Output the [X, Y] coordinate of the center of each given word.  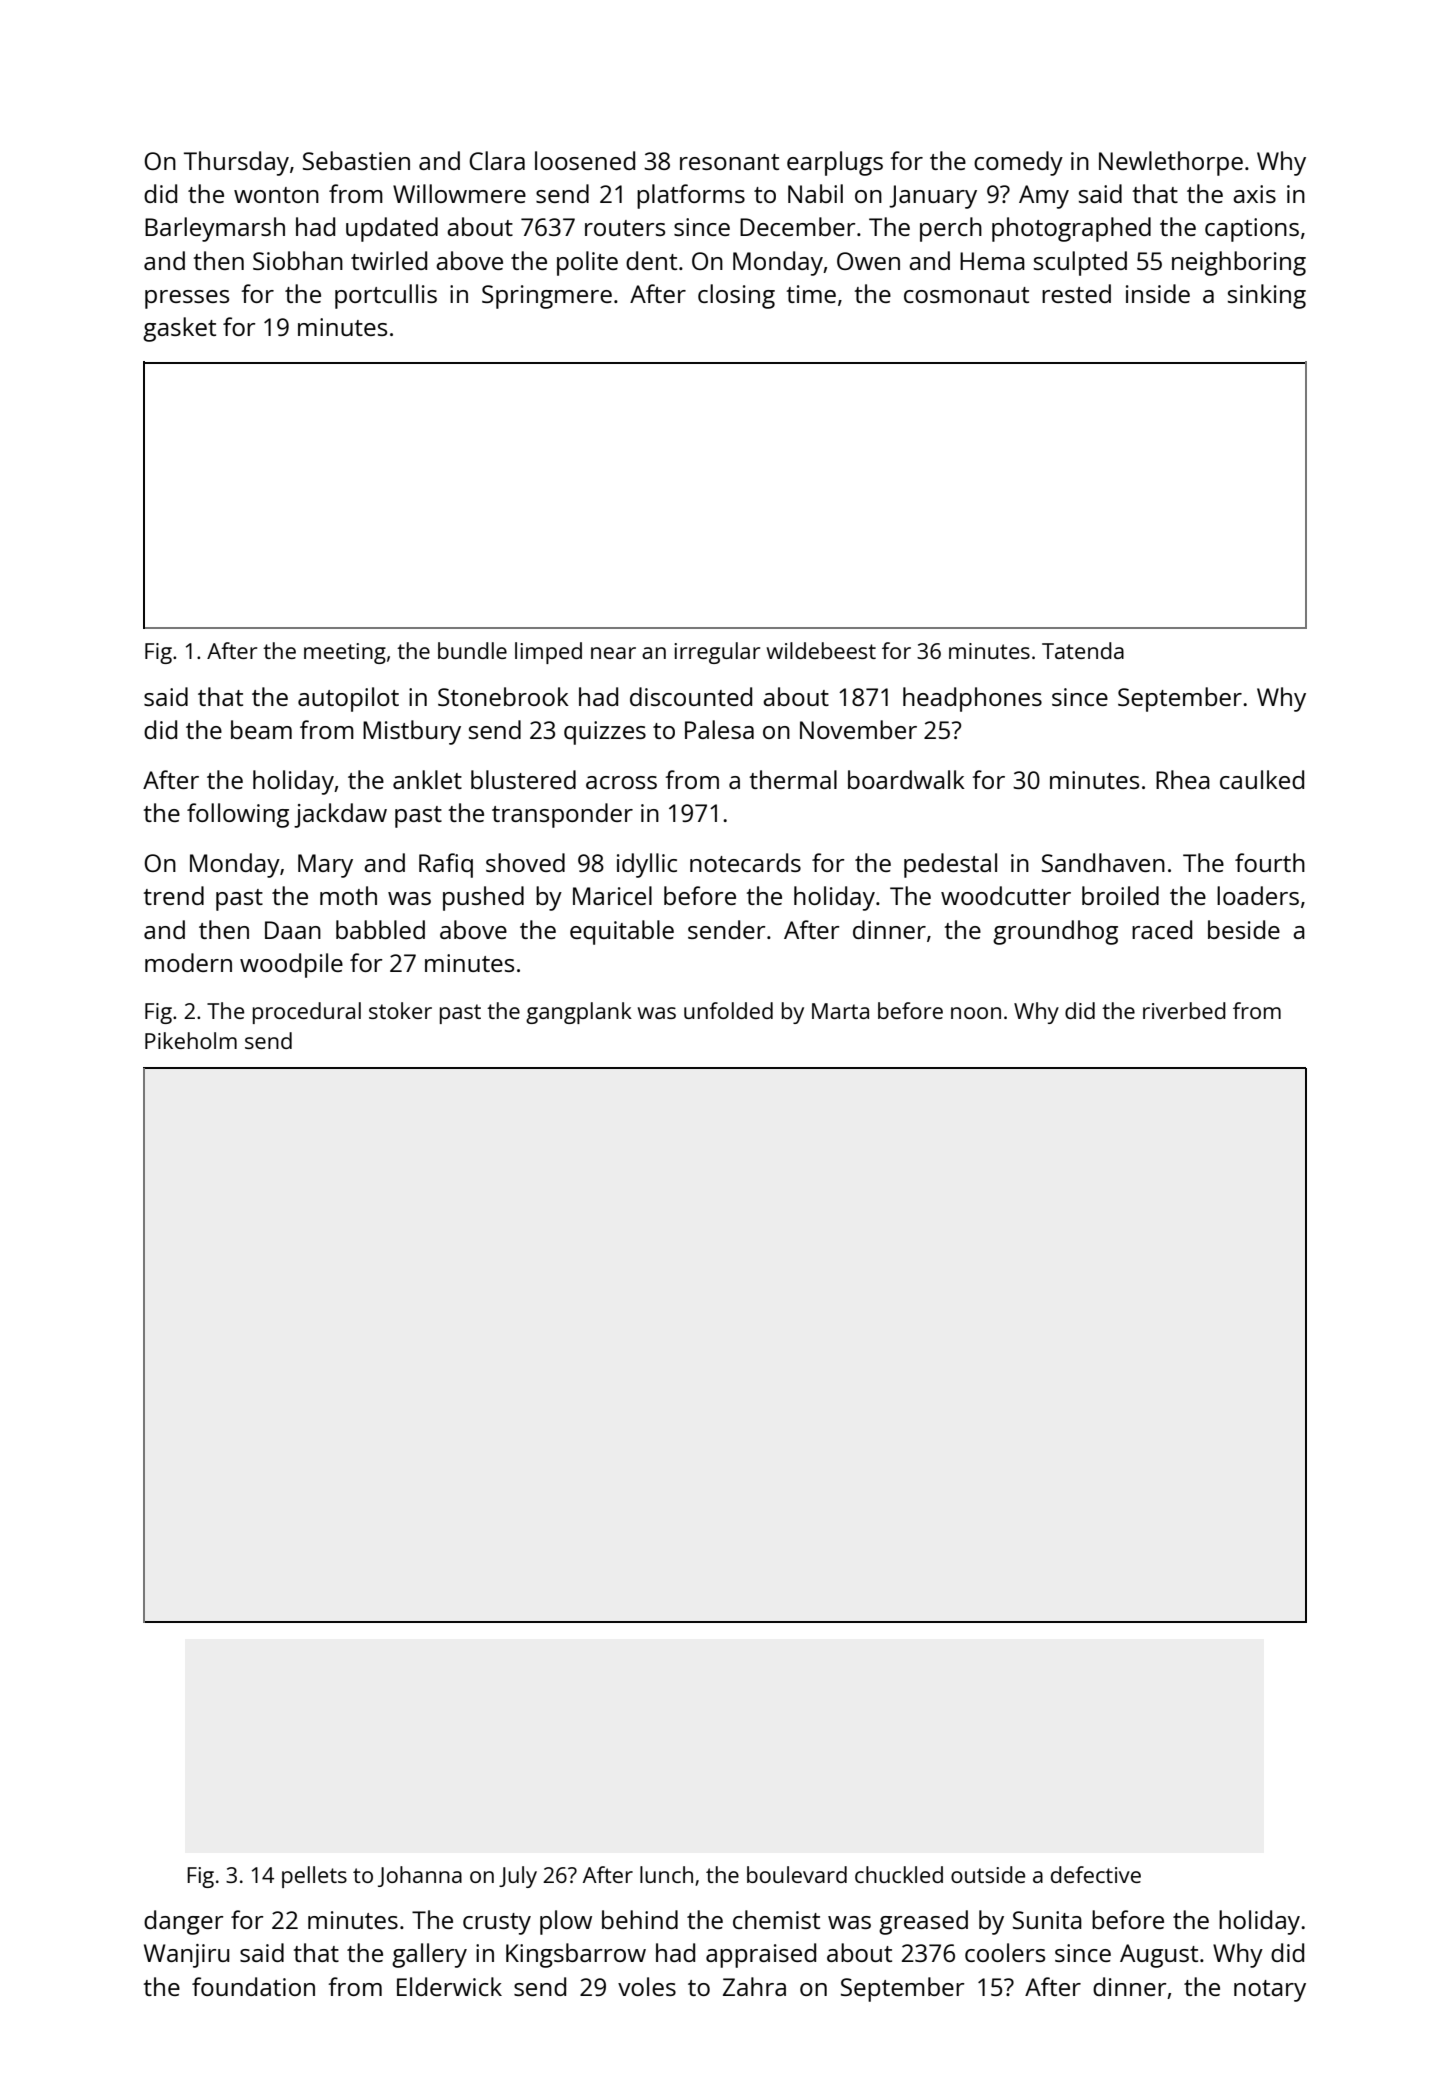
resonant [729, 162]
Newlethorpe [1171, 163]
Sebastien [356, 160]
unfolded [728, 1010]
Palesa [719, 729]
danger [184, 1922]
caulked [1262, 779]
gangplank [579, 1013]
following [238, 815]
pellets [314, 1877]
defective [1096, 1874]
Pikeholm [191, 1040]
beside [1244, 929]
